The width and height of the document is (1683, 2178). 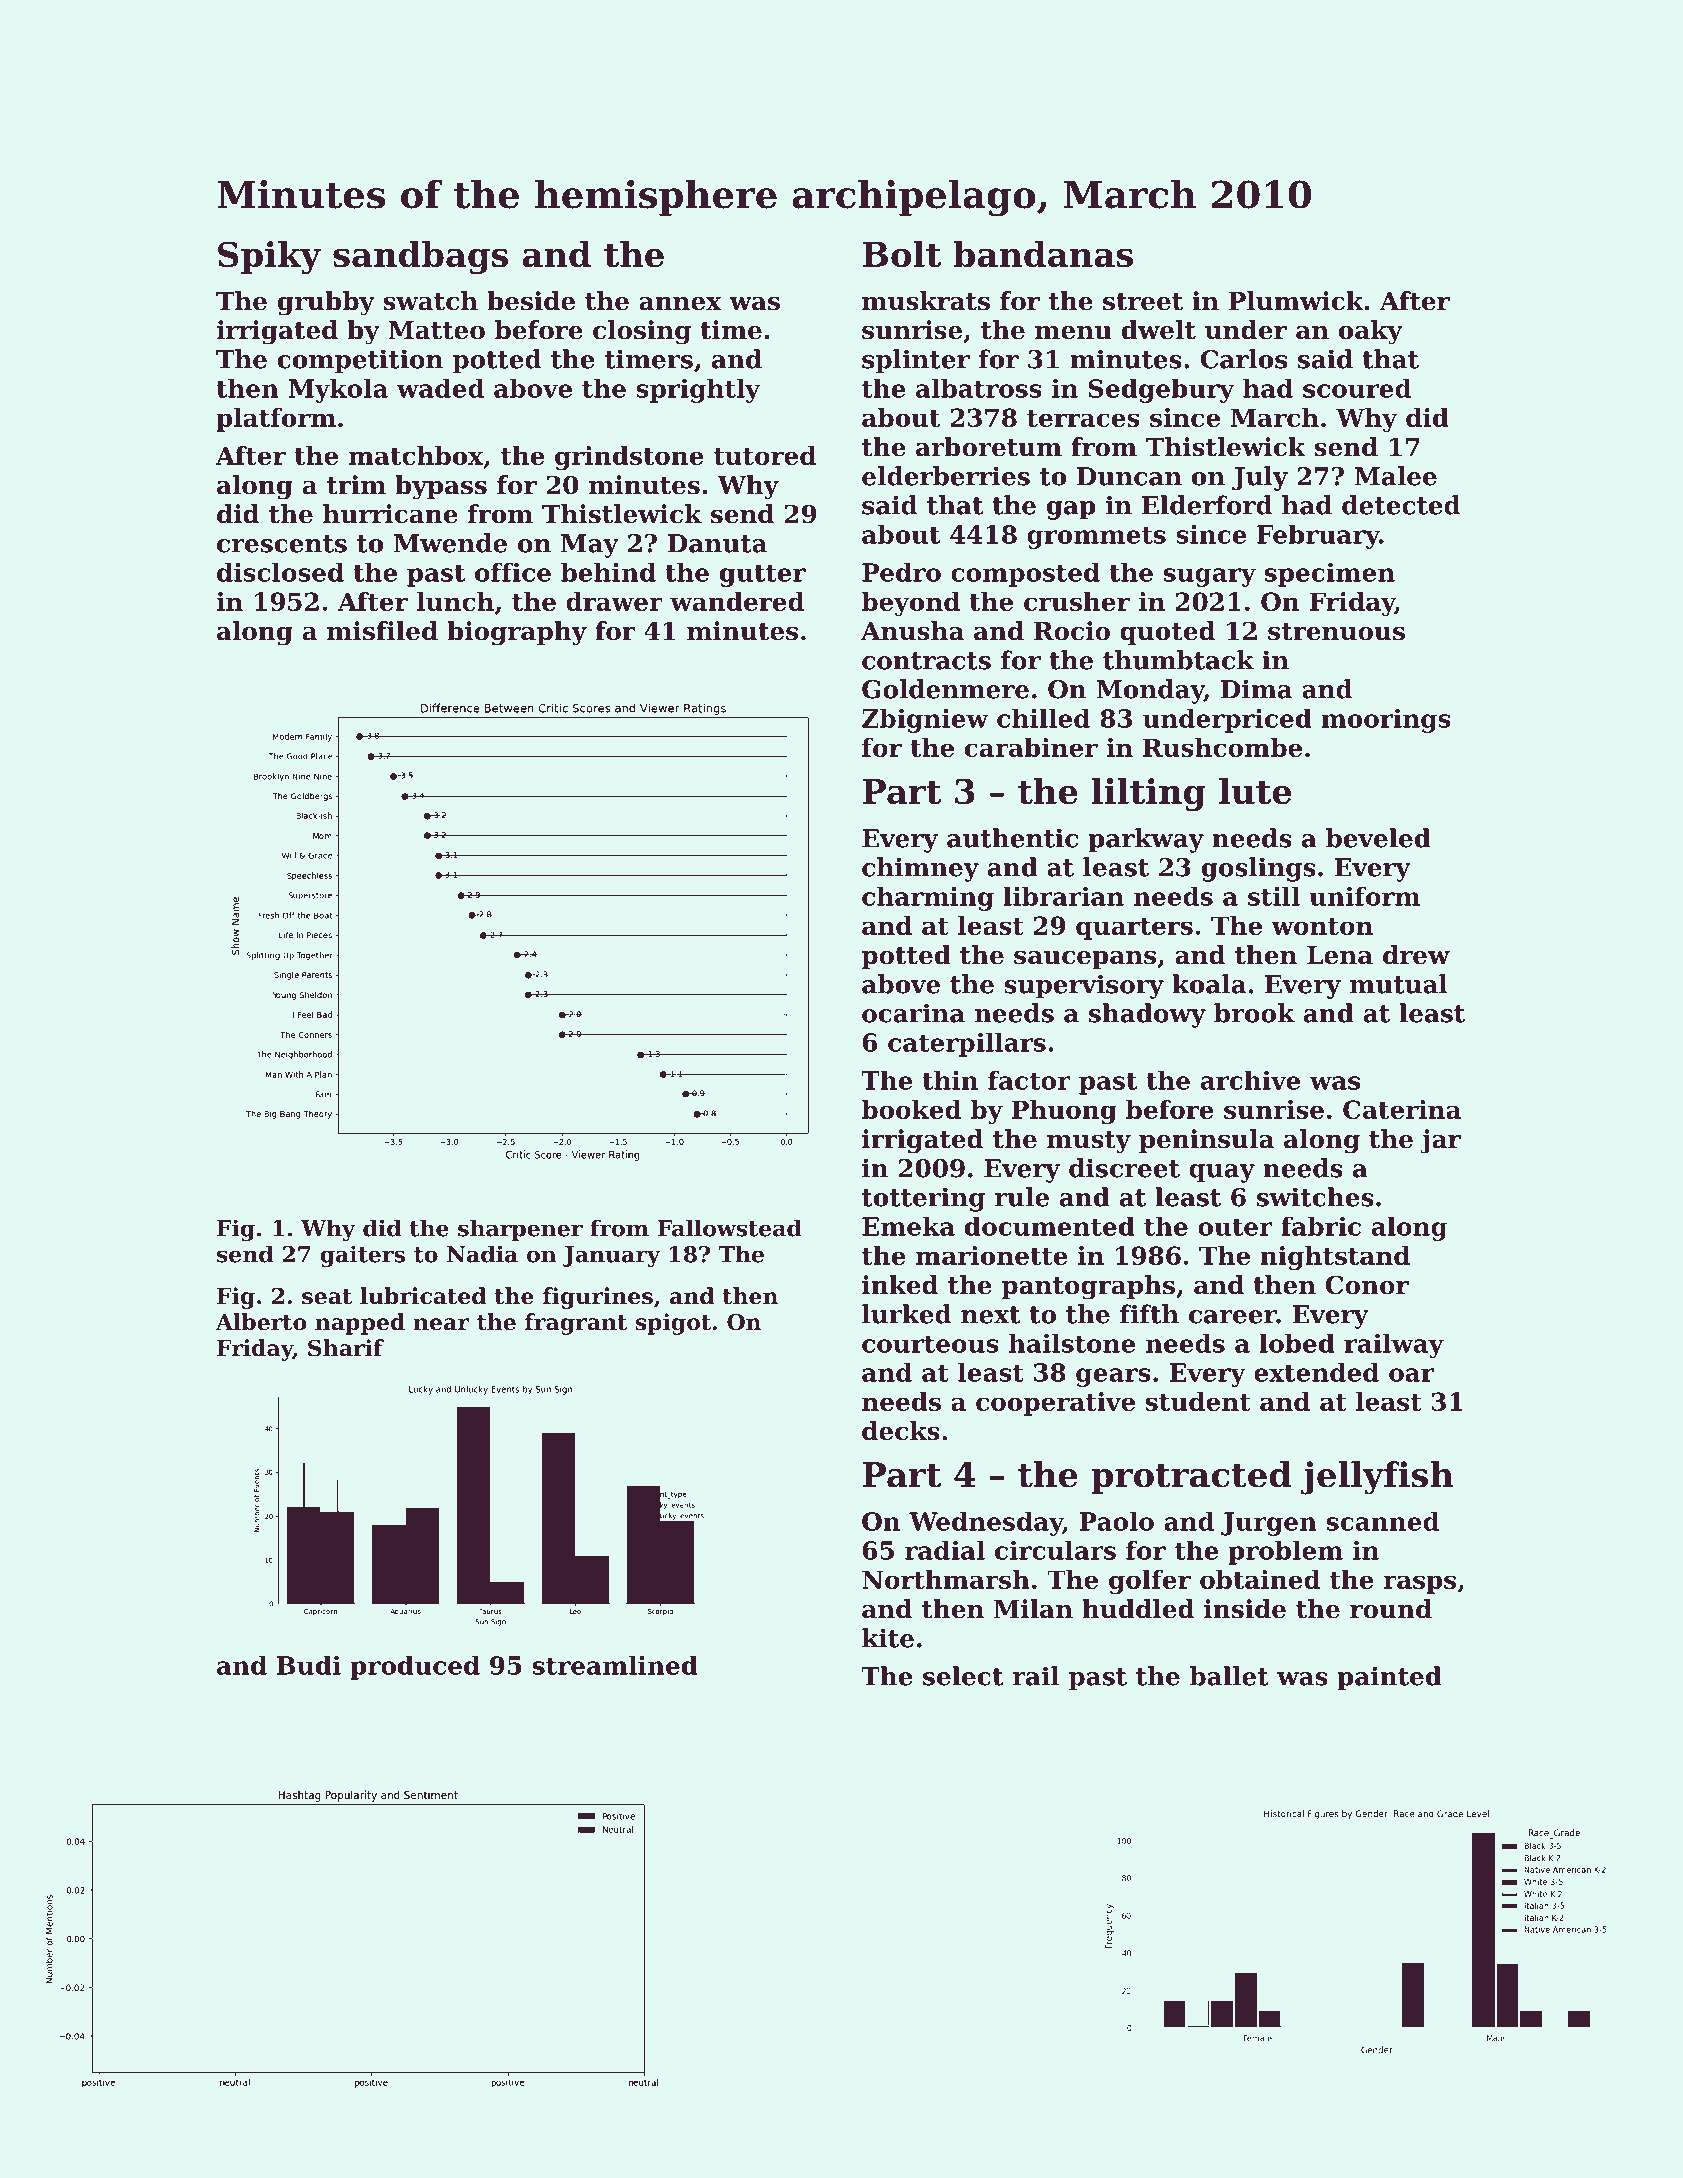 I want to click on carabiner, so click(x=1031, y=747).
